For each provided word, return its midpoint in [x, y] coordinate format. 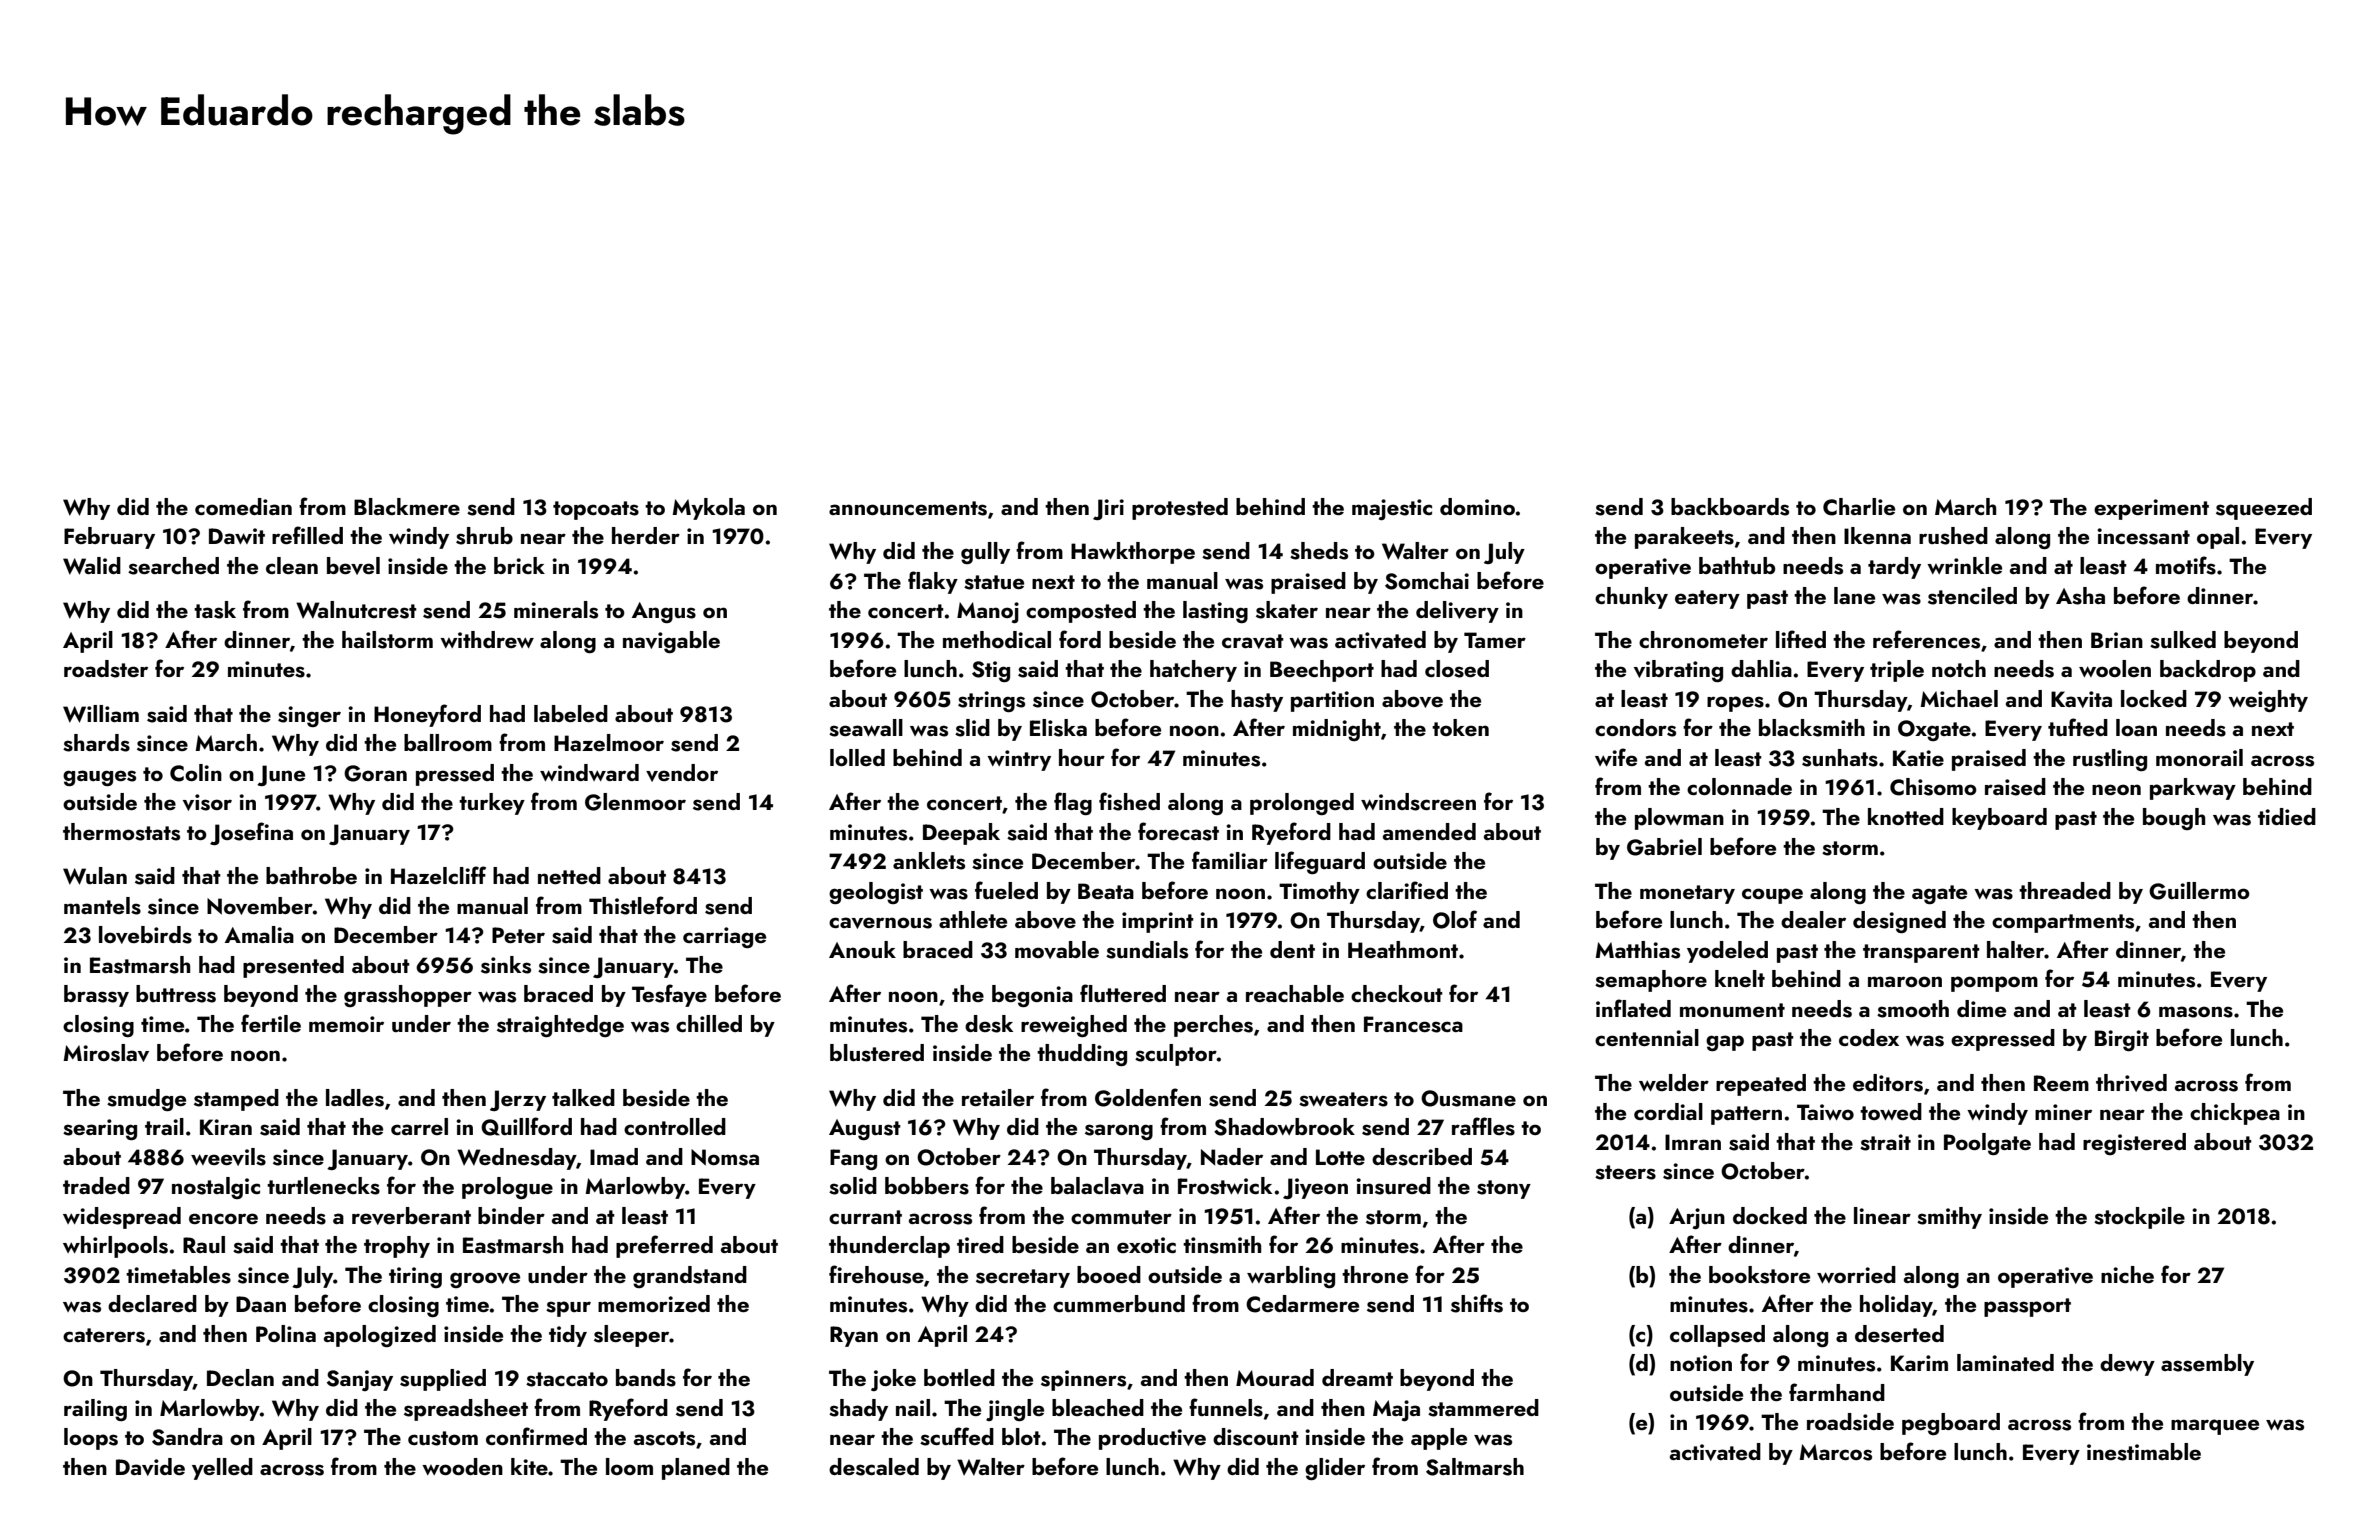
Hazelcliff [438, 875]
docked [1770, 1215]
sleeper [632, 1336]
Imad [614, 1156]
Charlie [1859, 507]
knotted [1906, 816]
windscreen [1418, 802]
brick [519, 565]
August [865, 1129]
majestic [1392, 509]
